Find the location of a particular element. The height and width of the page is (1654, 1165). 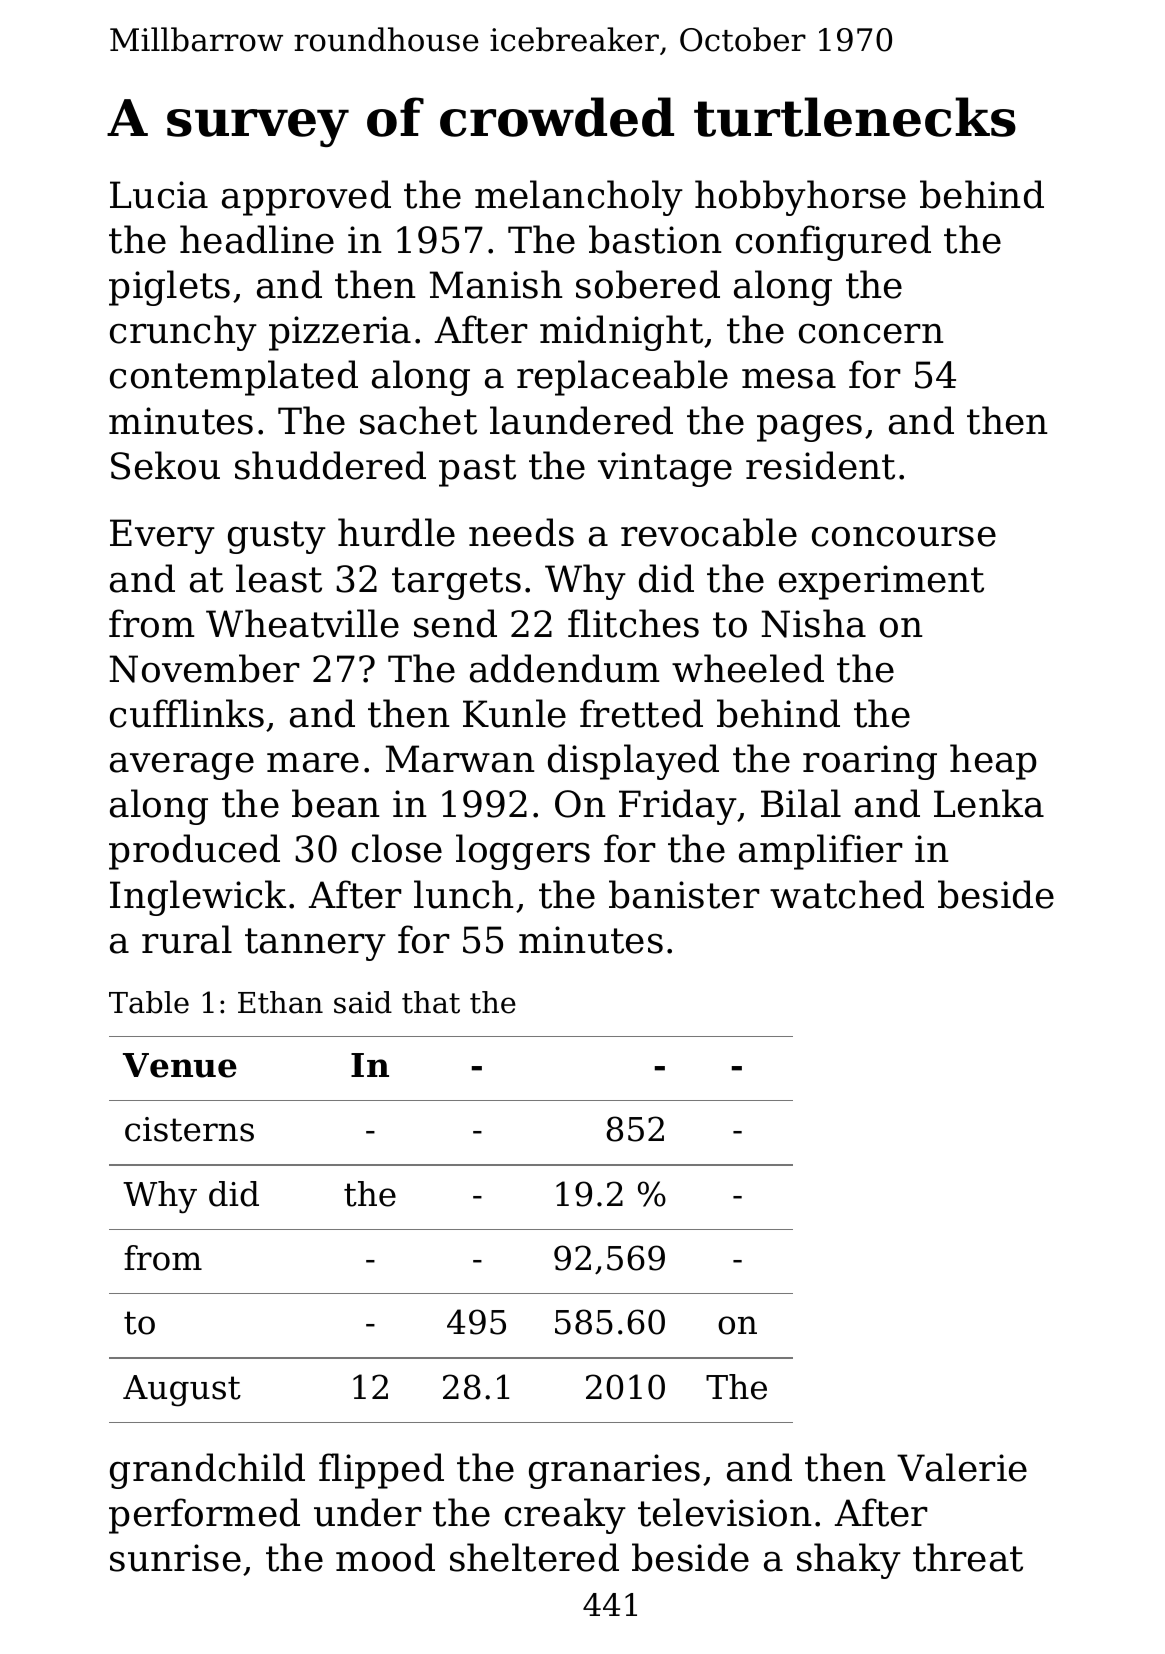

concourse is located at coordinates (904, 537).
